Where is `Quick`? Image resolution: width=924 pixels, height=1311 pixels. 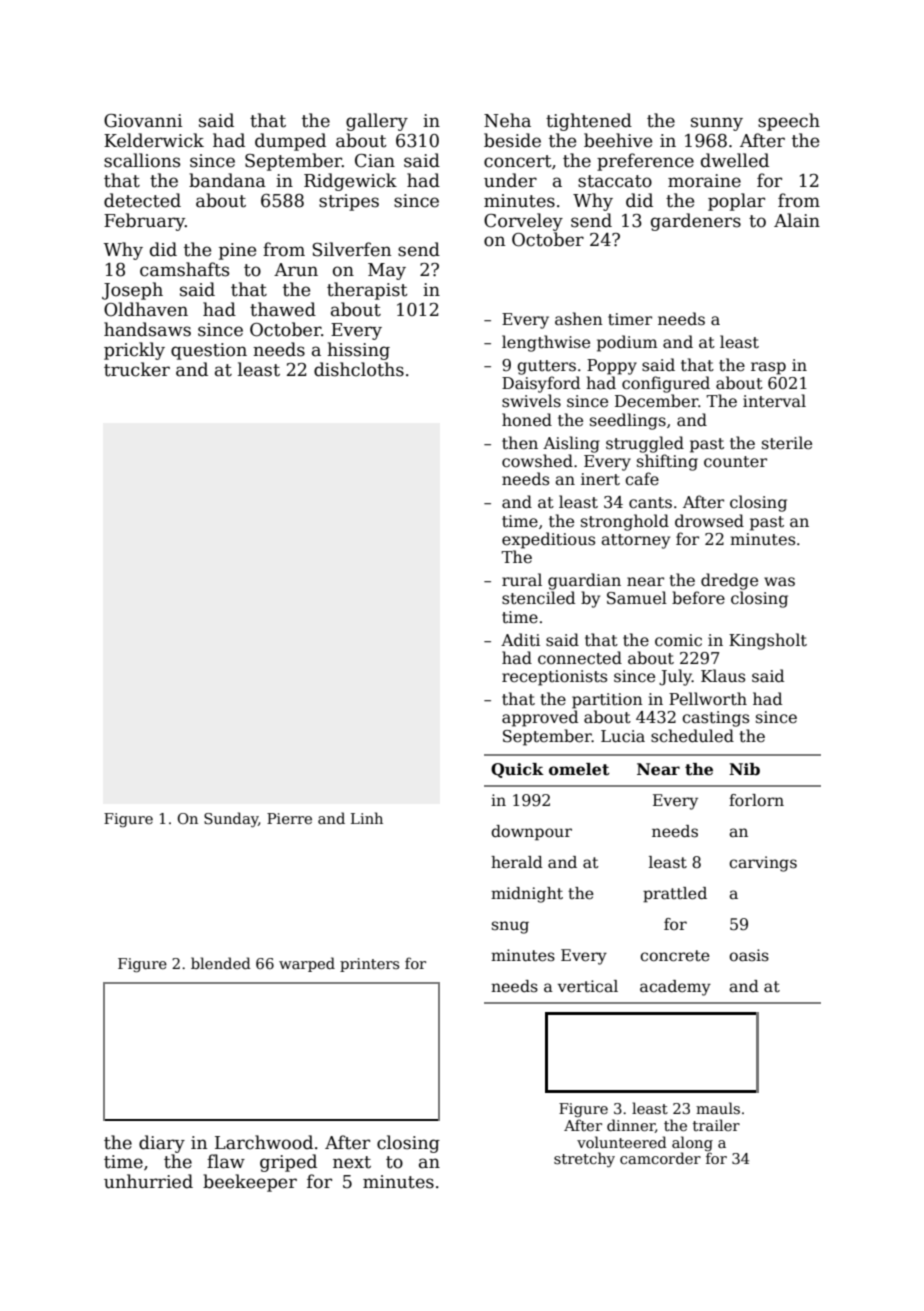
Quick is located at coordinates (517, 770).
